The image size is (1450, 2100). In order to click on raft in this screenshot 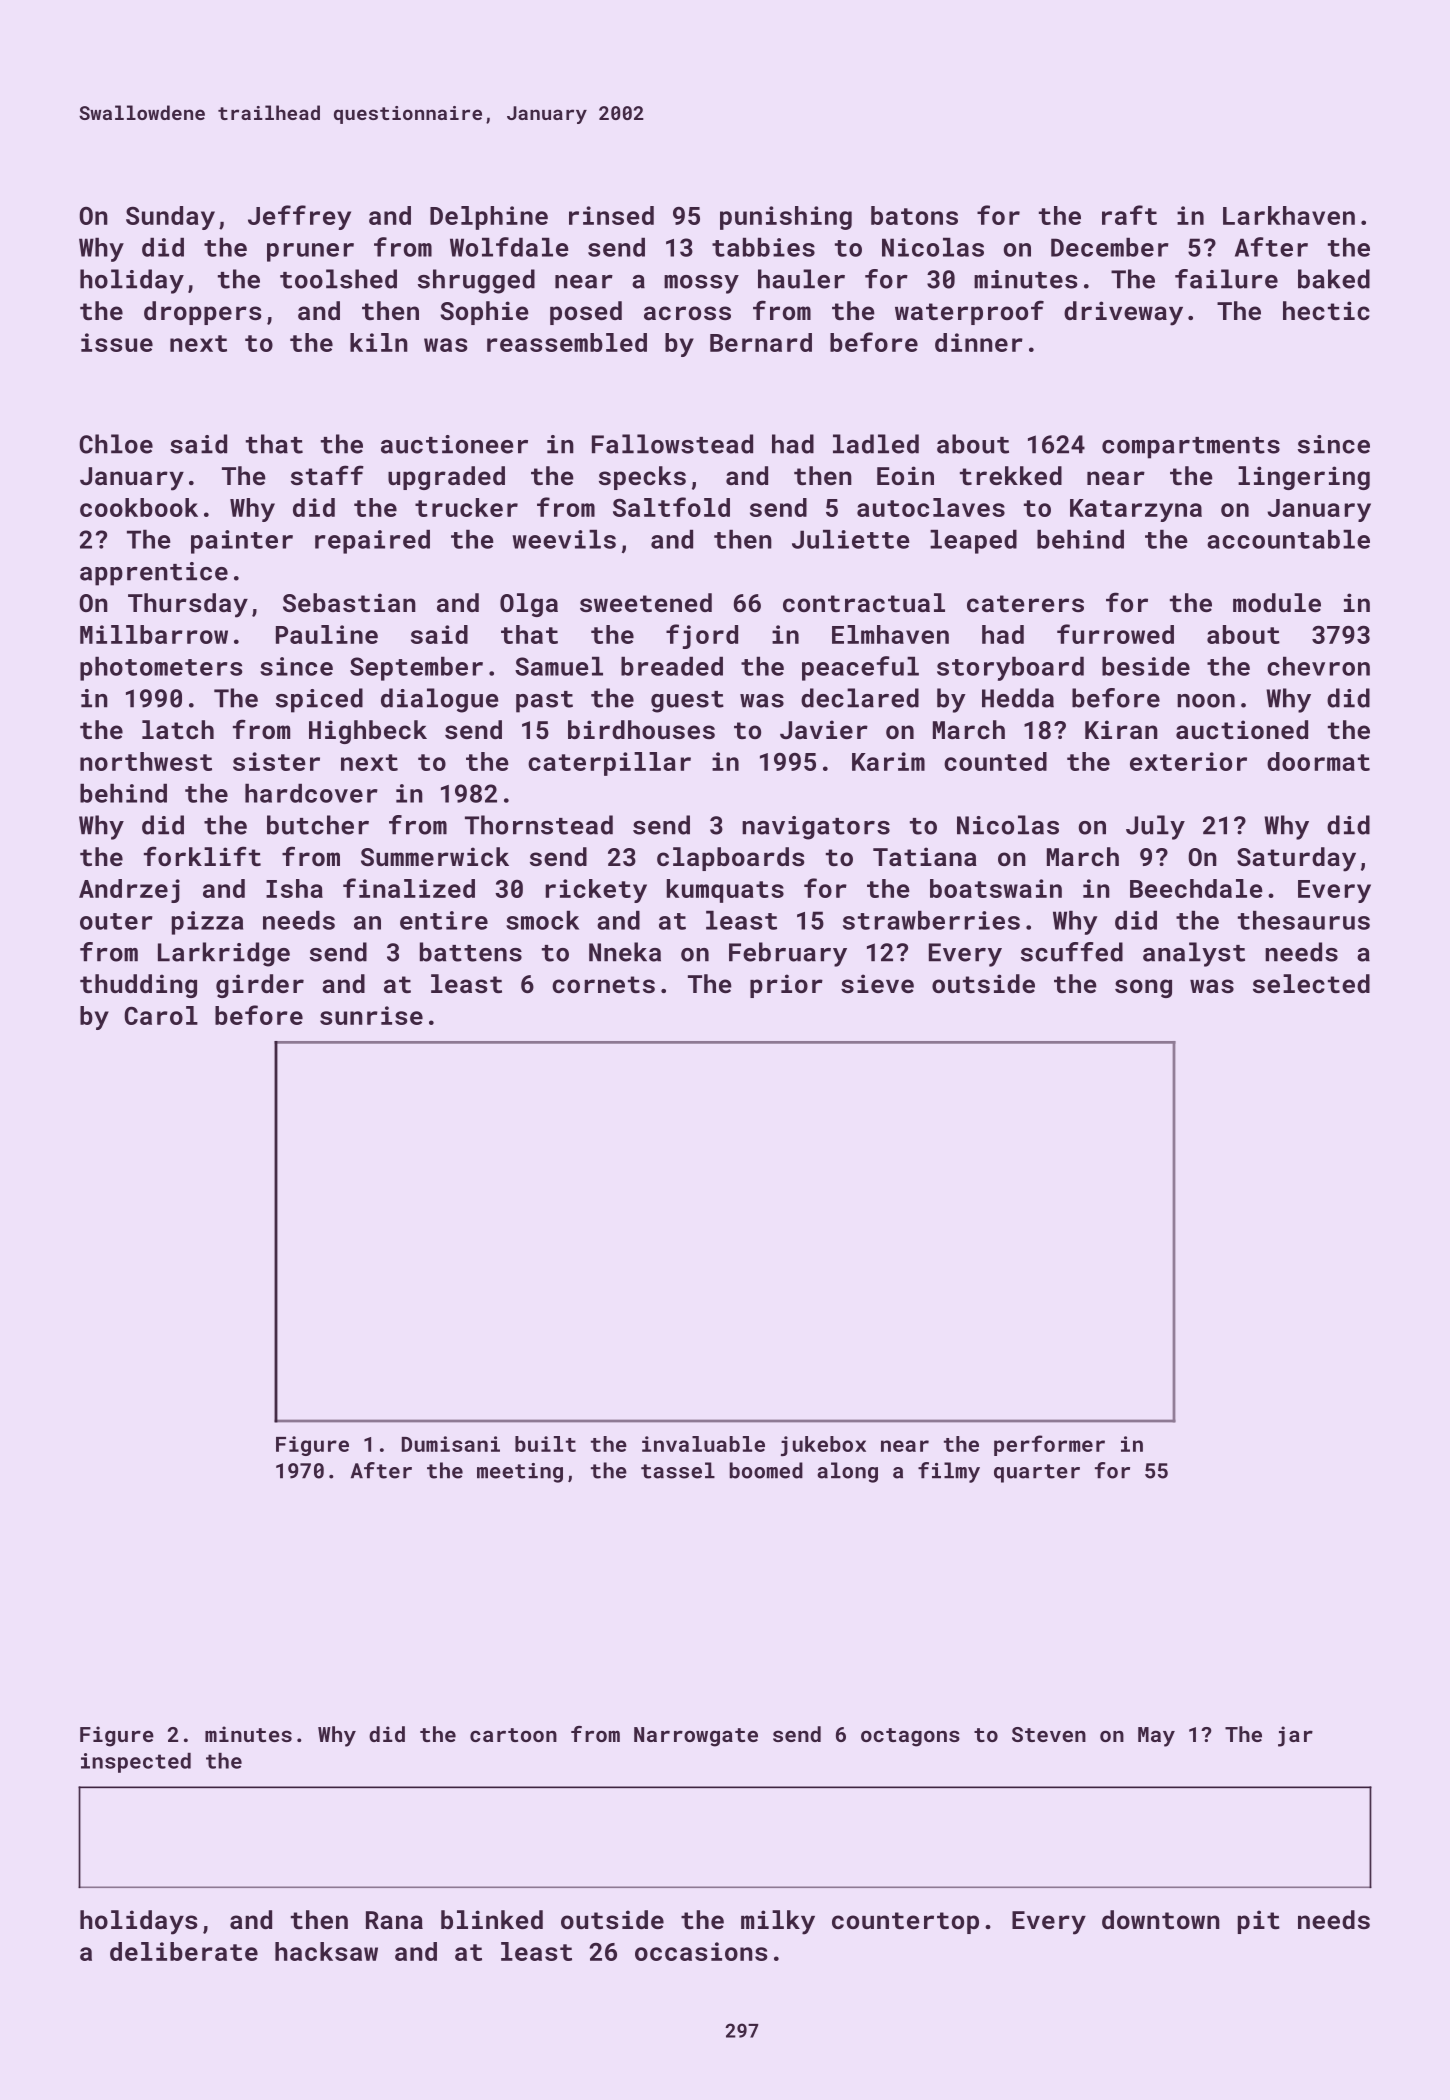, I will do `click(1129, 215)`.
